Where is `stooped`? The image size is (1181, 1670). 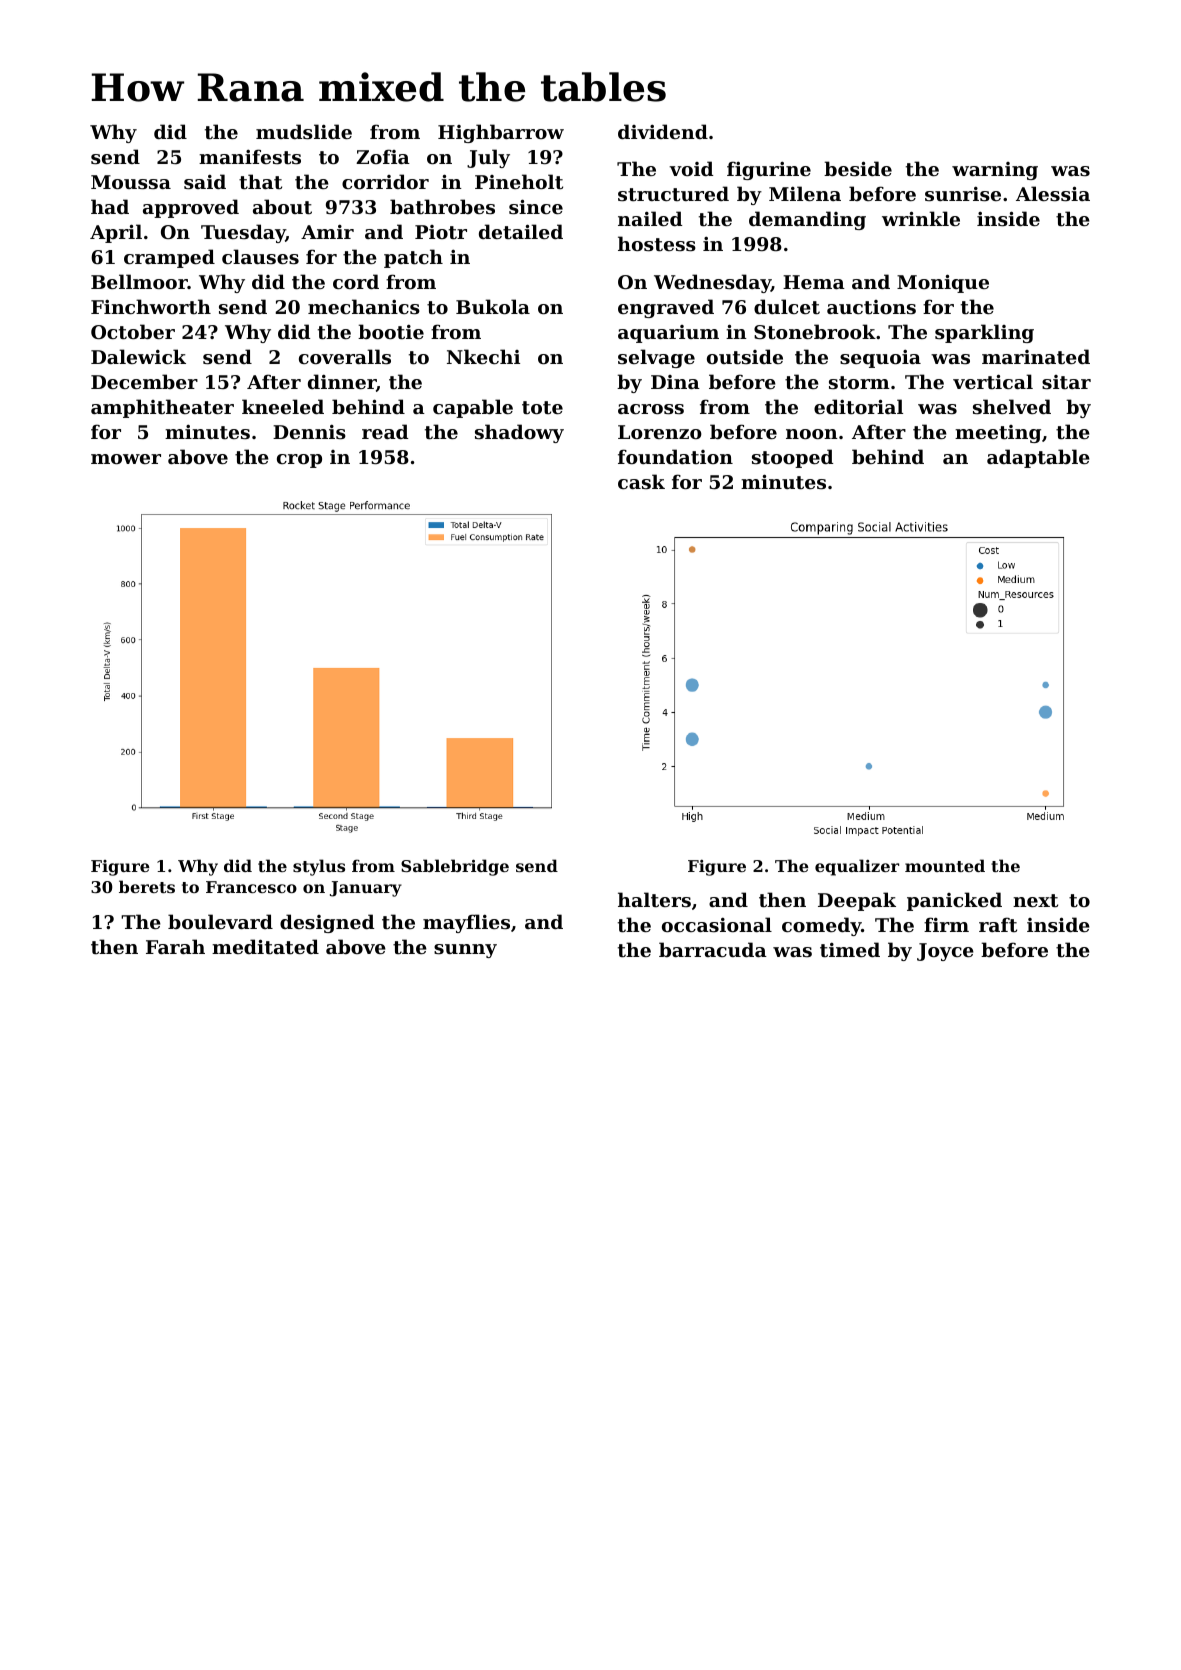
stooped is located at coordinates (792, 458).
